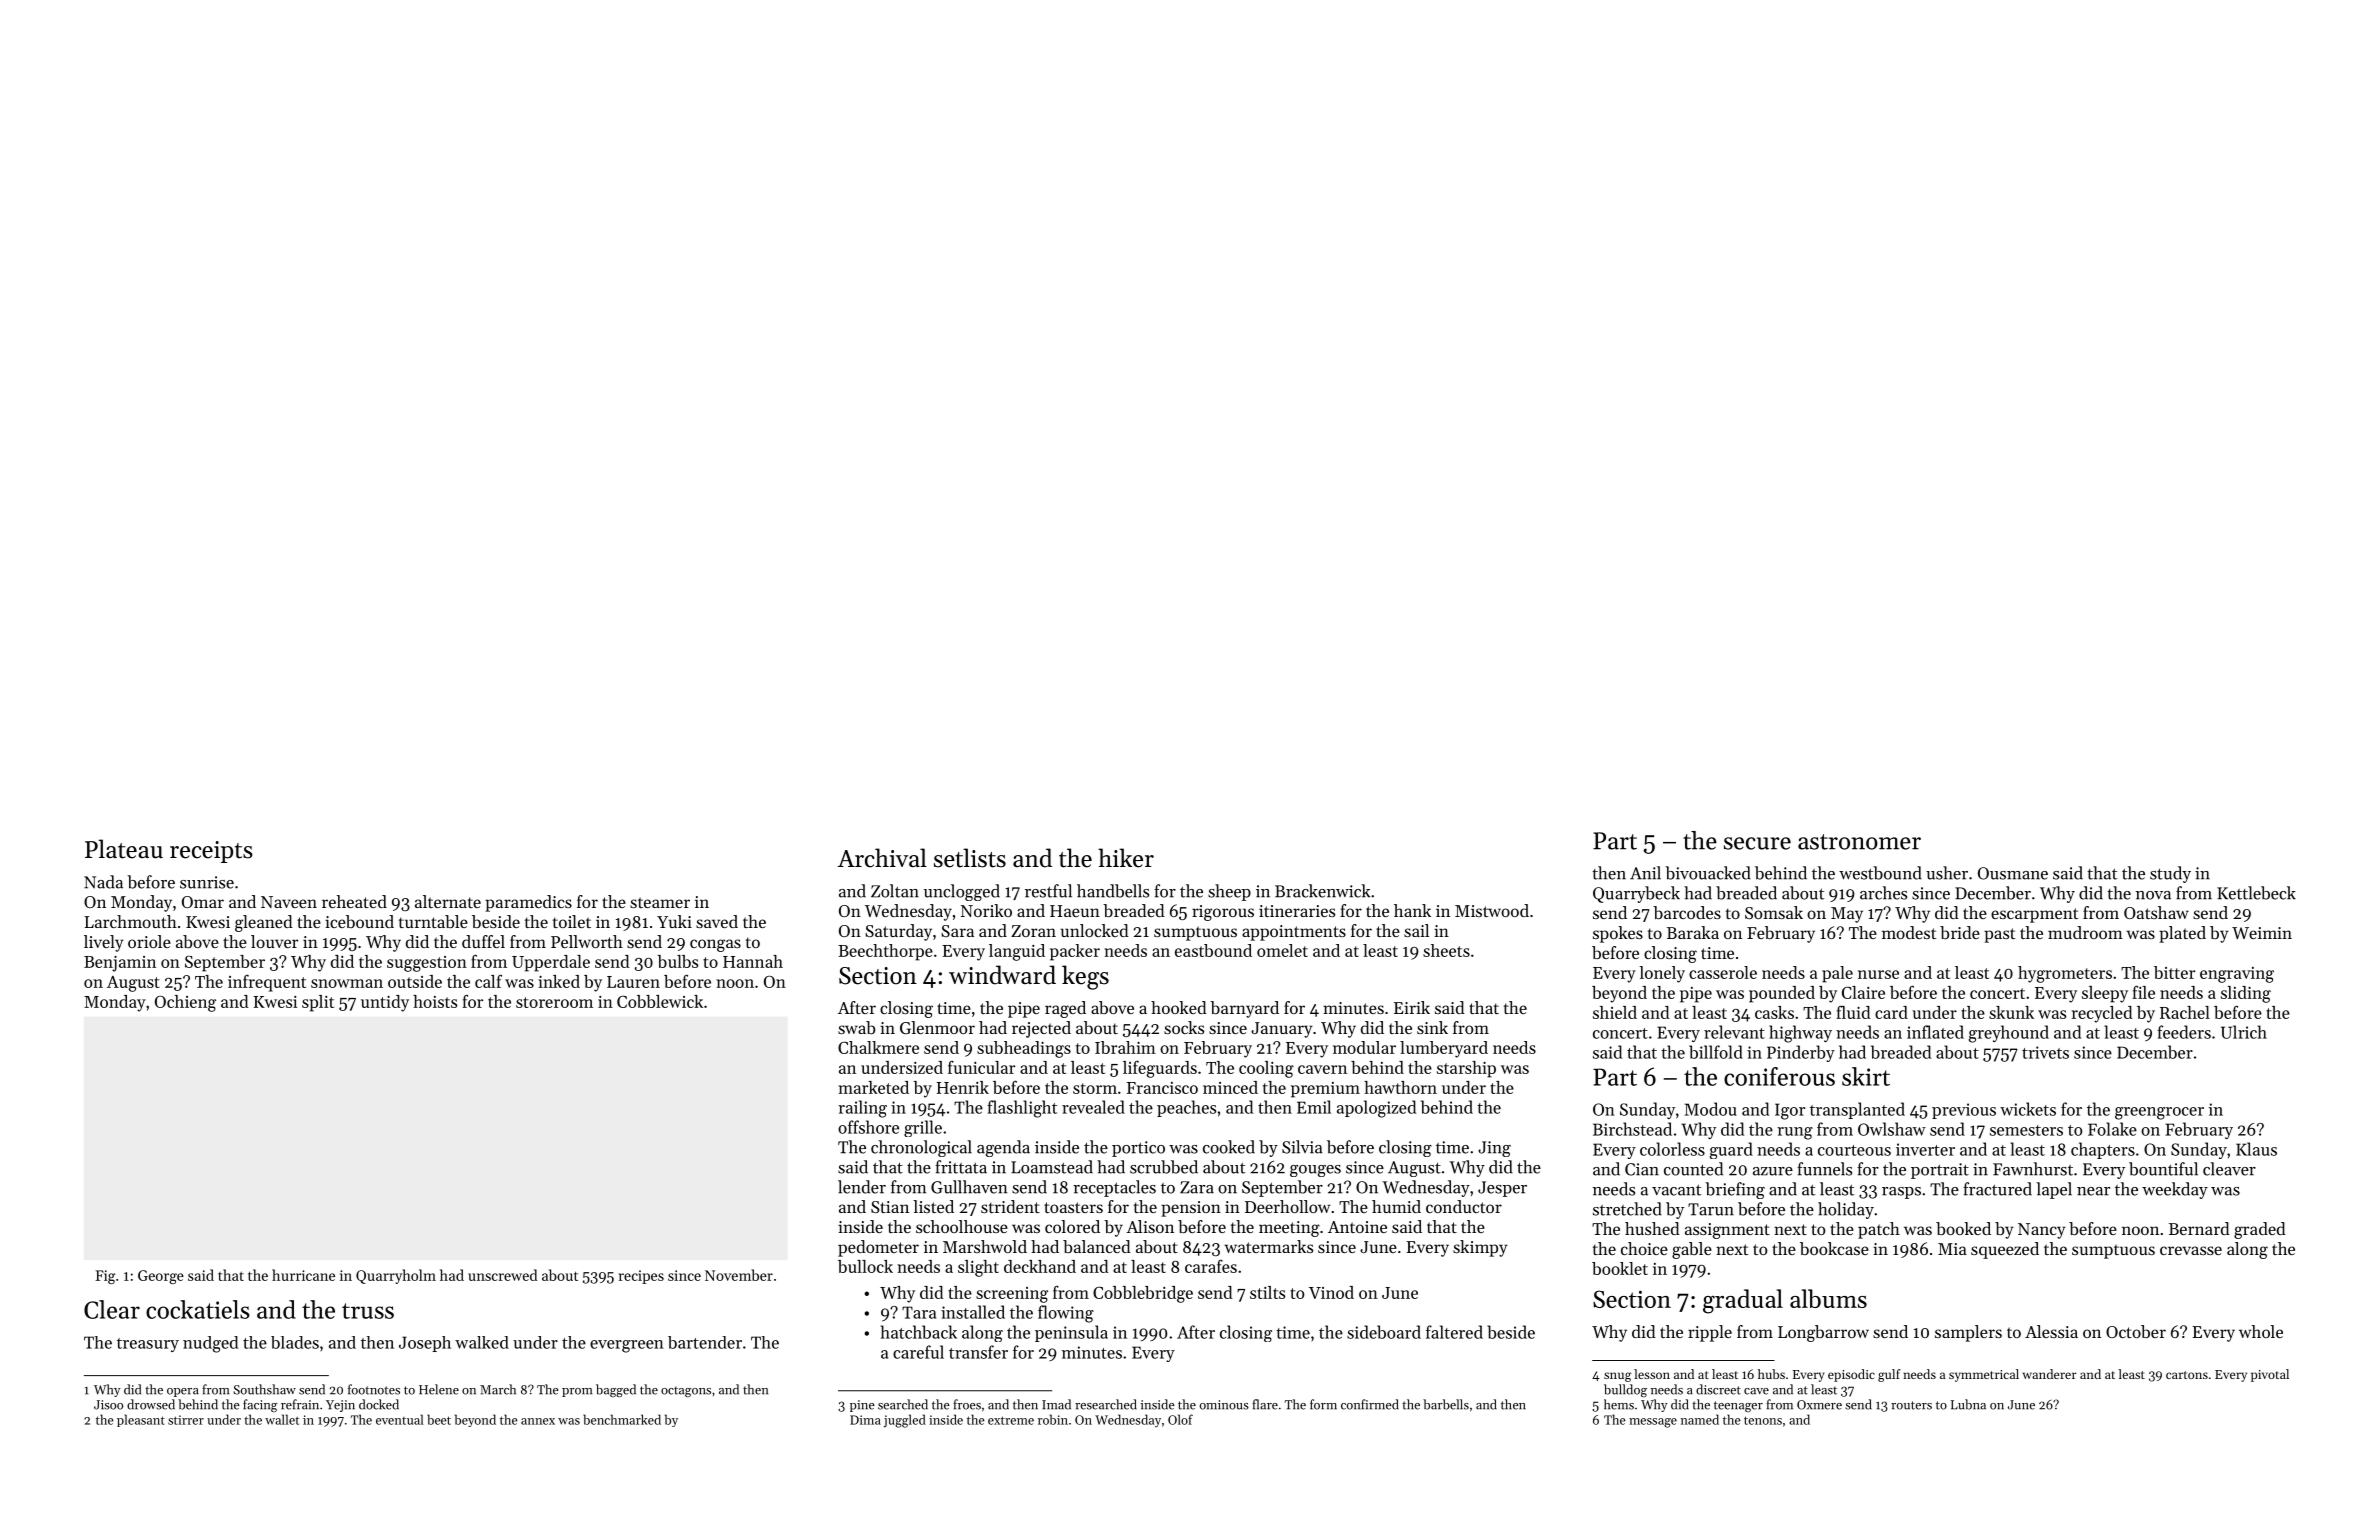  Describe the element at coordinates (985, 1246) in the document. I see `Marshwold` at that location.
